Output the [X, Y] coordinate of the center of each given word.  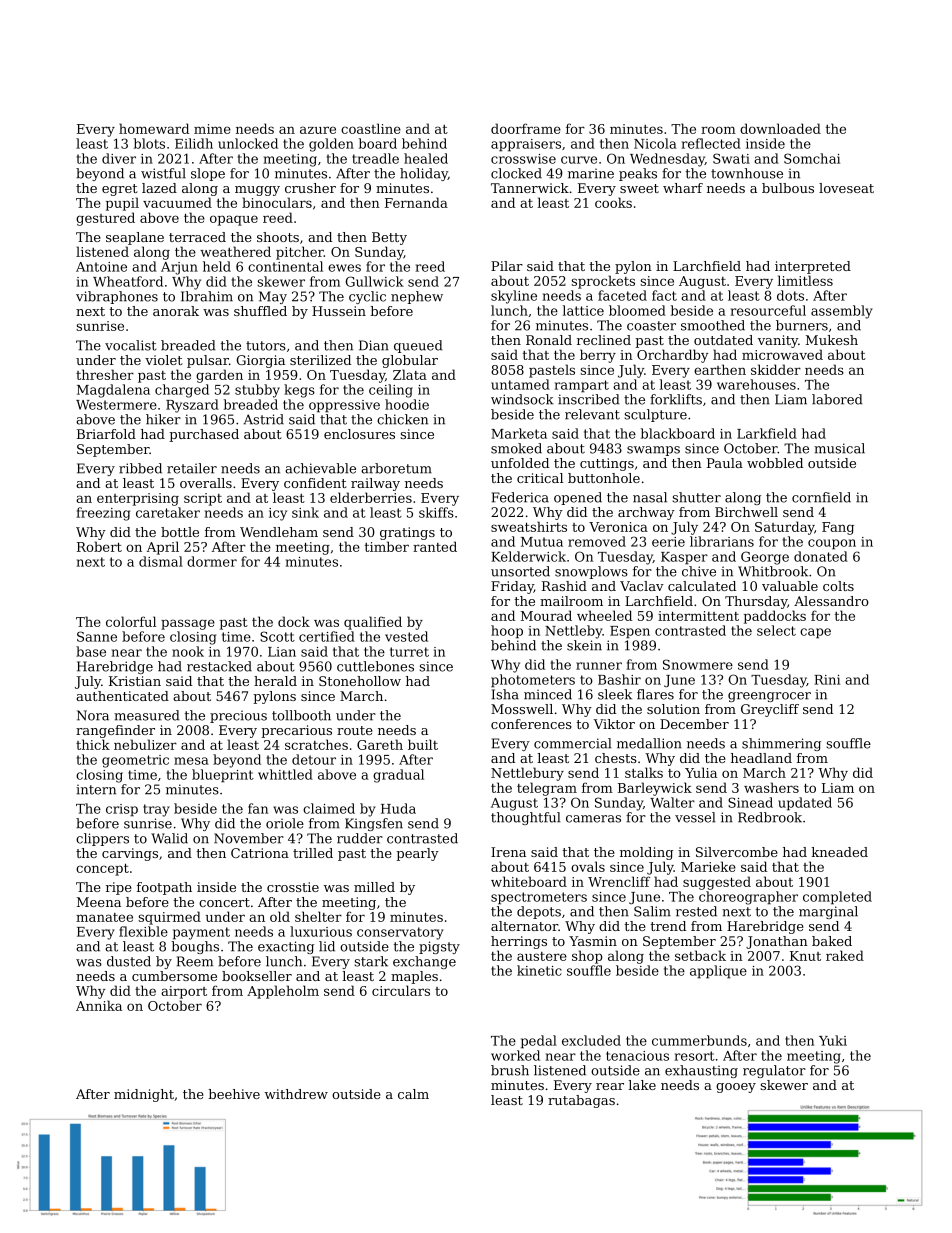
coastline [371, 128]
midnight [144, 1095]
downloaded [780, 128]
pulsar [208, 361]
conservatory [400, 933]
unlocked [248, 143]
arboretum [396, 468]
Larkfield [767, 433]
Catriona [260, 853]
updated [805, 804]
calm [413, 1094]
